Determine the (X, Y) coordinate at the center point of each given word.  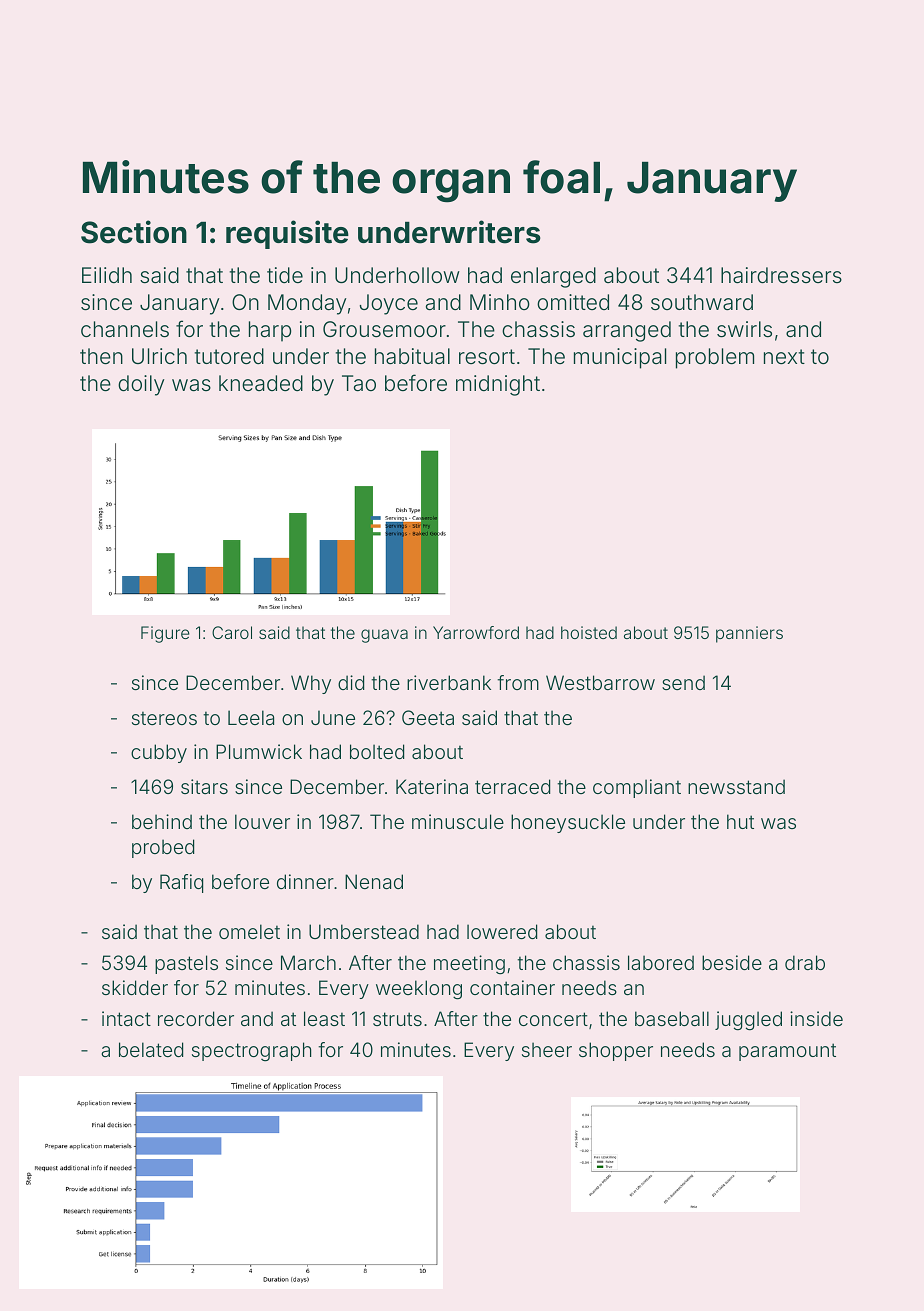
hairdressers (781, 275)
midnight (498, 385)
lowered (502, 931)
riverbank (449, 682)
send (683, 682)
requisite (287, 234)
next (784, 356)
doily (141, 385)
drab (805, 962)
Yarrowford (476, 632)
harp (270, 331)
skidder (135, 987)
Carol (232, 632)
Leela (251, 717)
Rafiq (181, 883)
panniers (749, 634)
